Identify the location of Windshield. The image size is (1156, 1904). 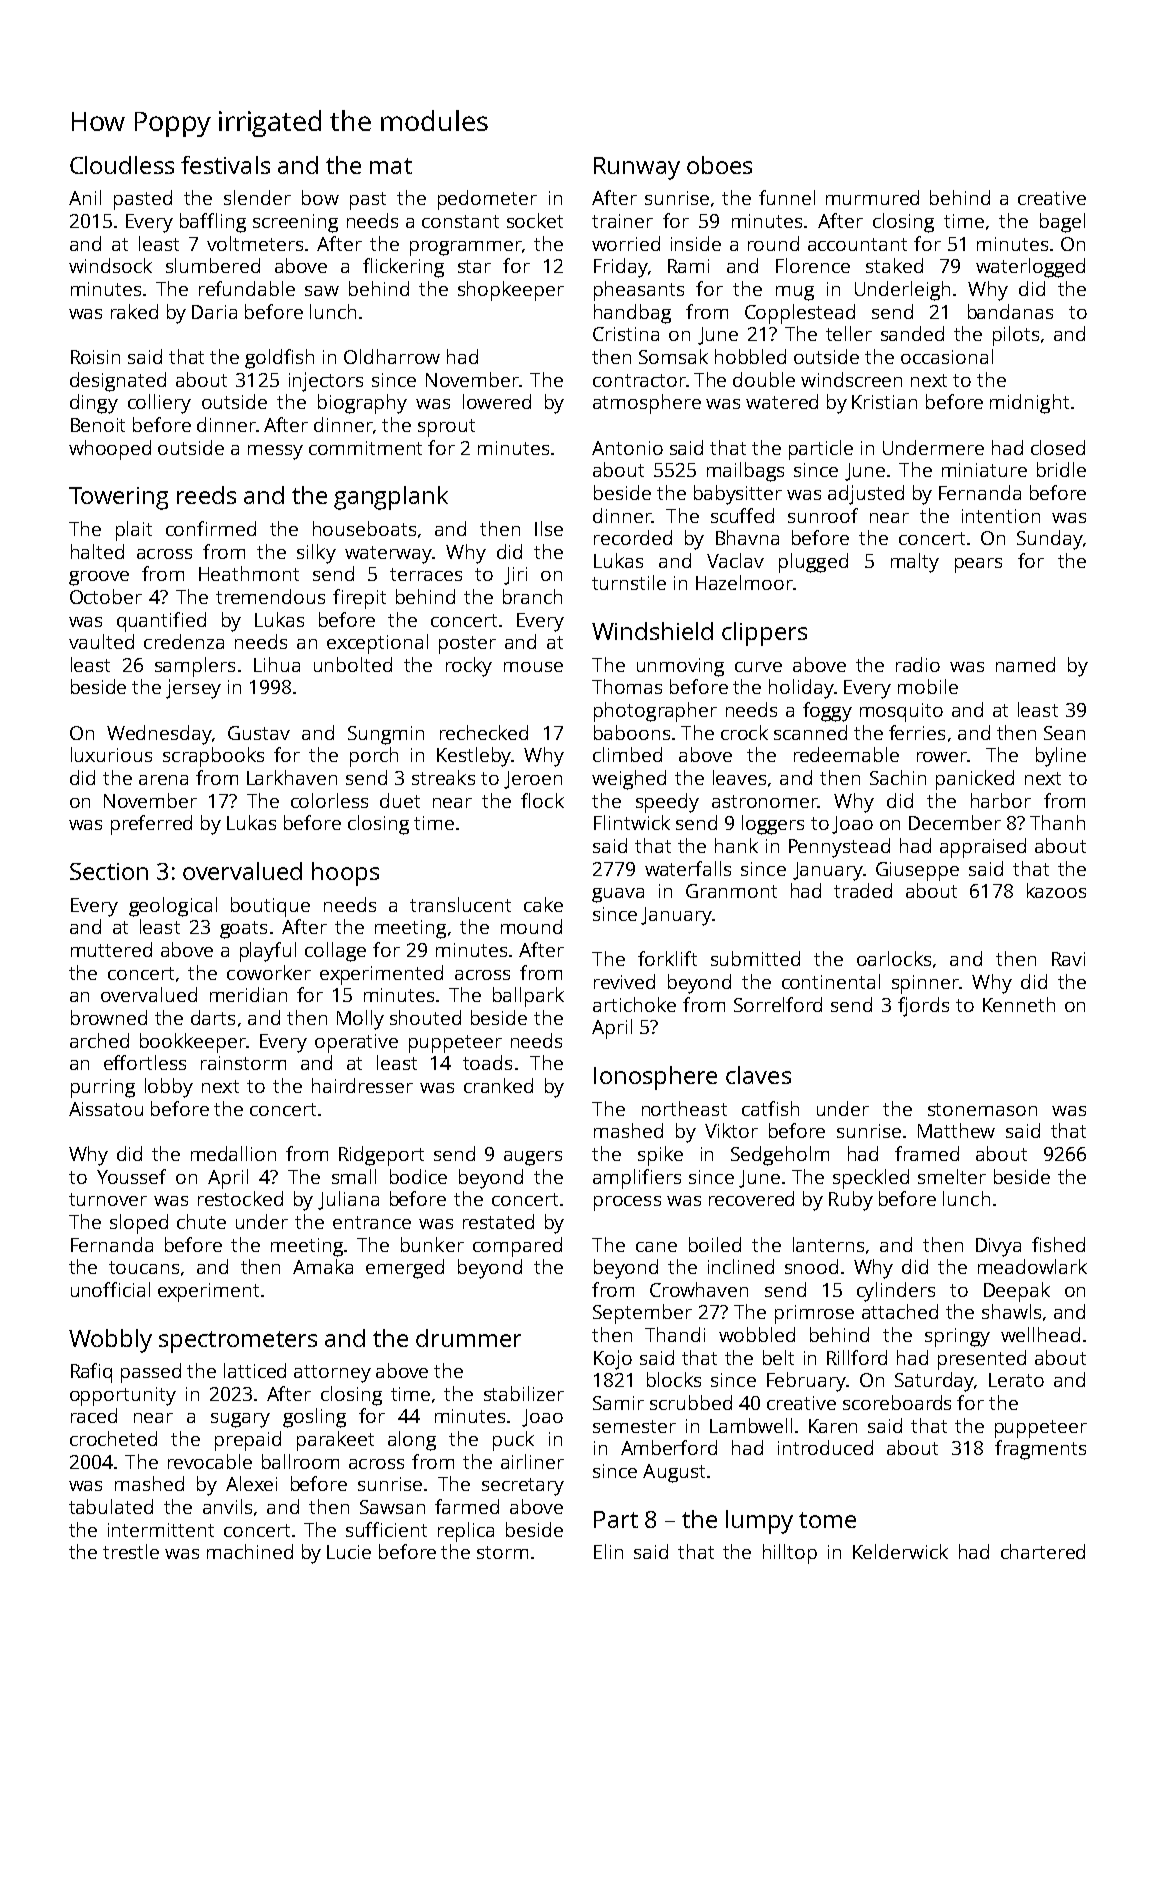
(652, 631).
